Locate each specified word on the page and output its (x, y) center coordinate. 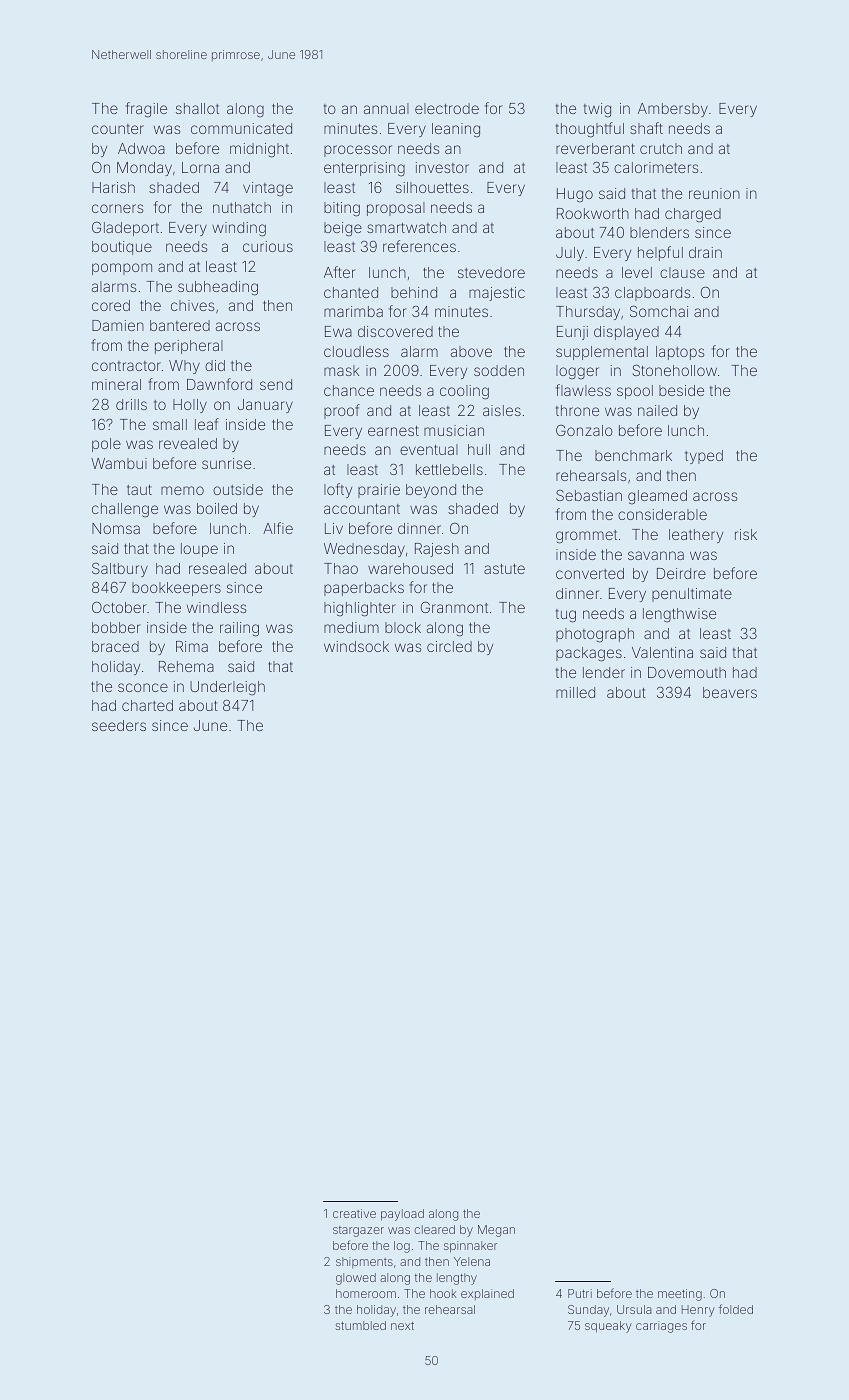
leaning (456, 130)
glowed (356, 1279)
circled (449, 646)
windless (216, 607)
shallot (197, 108)
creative (354, 1213)
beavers (730, 692)
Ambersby (673, 110)
